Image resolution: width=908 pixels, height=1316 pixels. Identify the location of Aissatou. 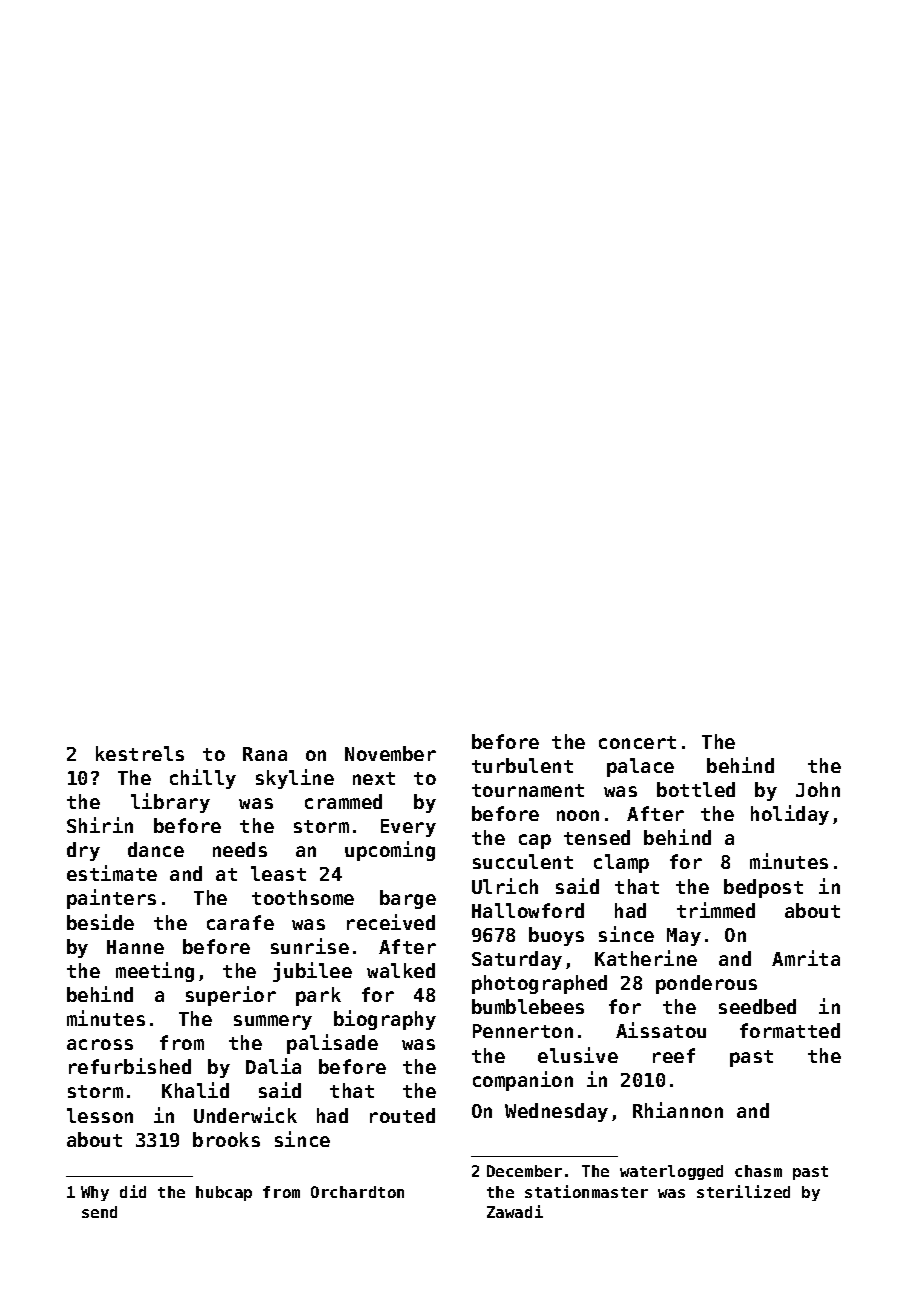
(661, 1030).
